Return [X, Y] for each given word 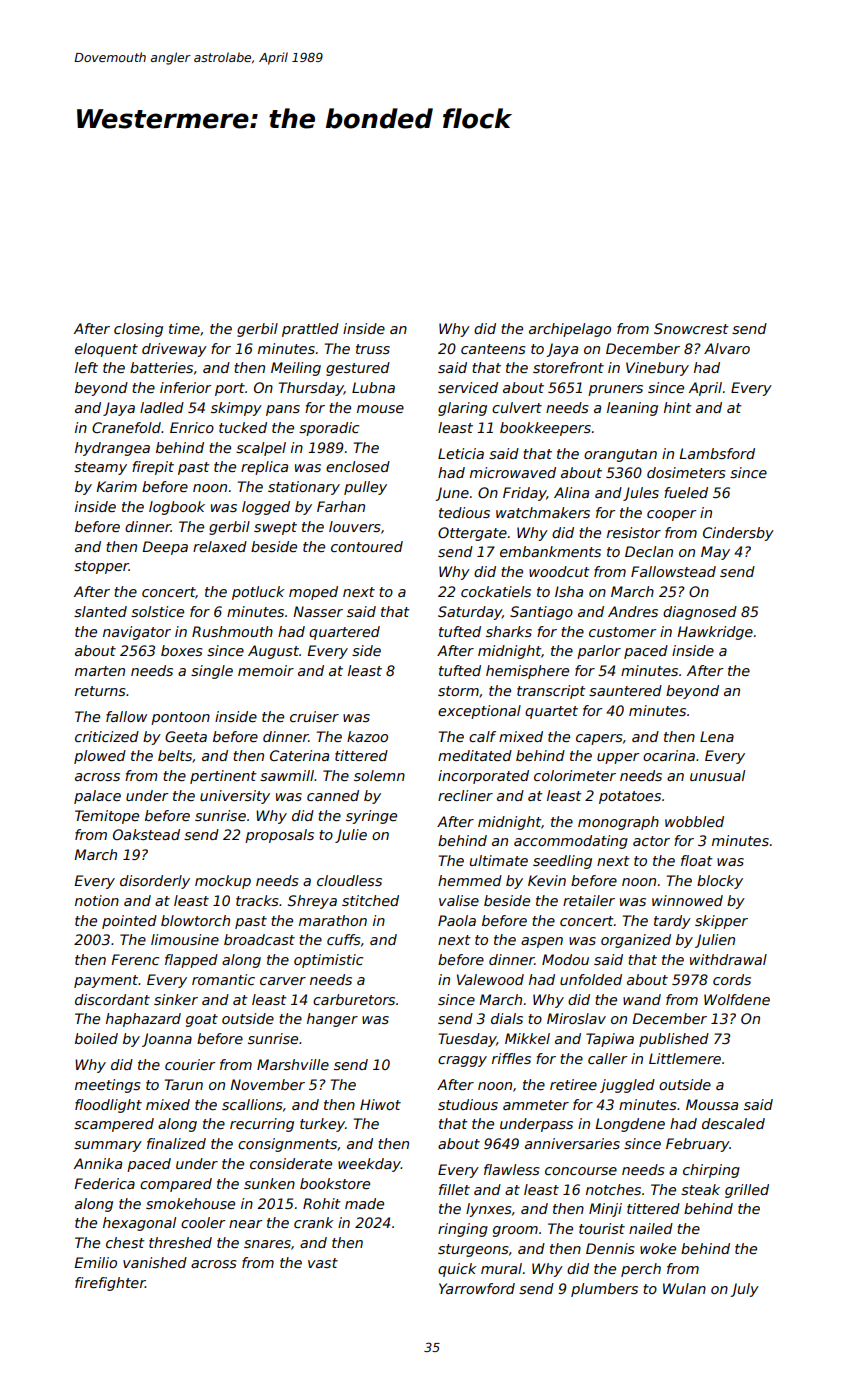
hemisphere [527, 672]
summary [108, 1146]
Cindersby [738, 534]
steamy [100, 468]
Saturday [470, 613]
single [212, 672]
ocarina [669, 755]
